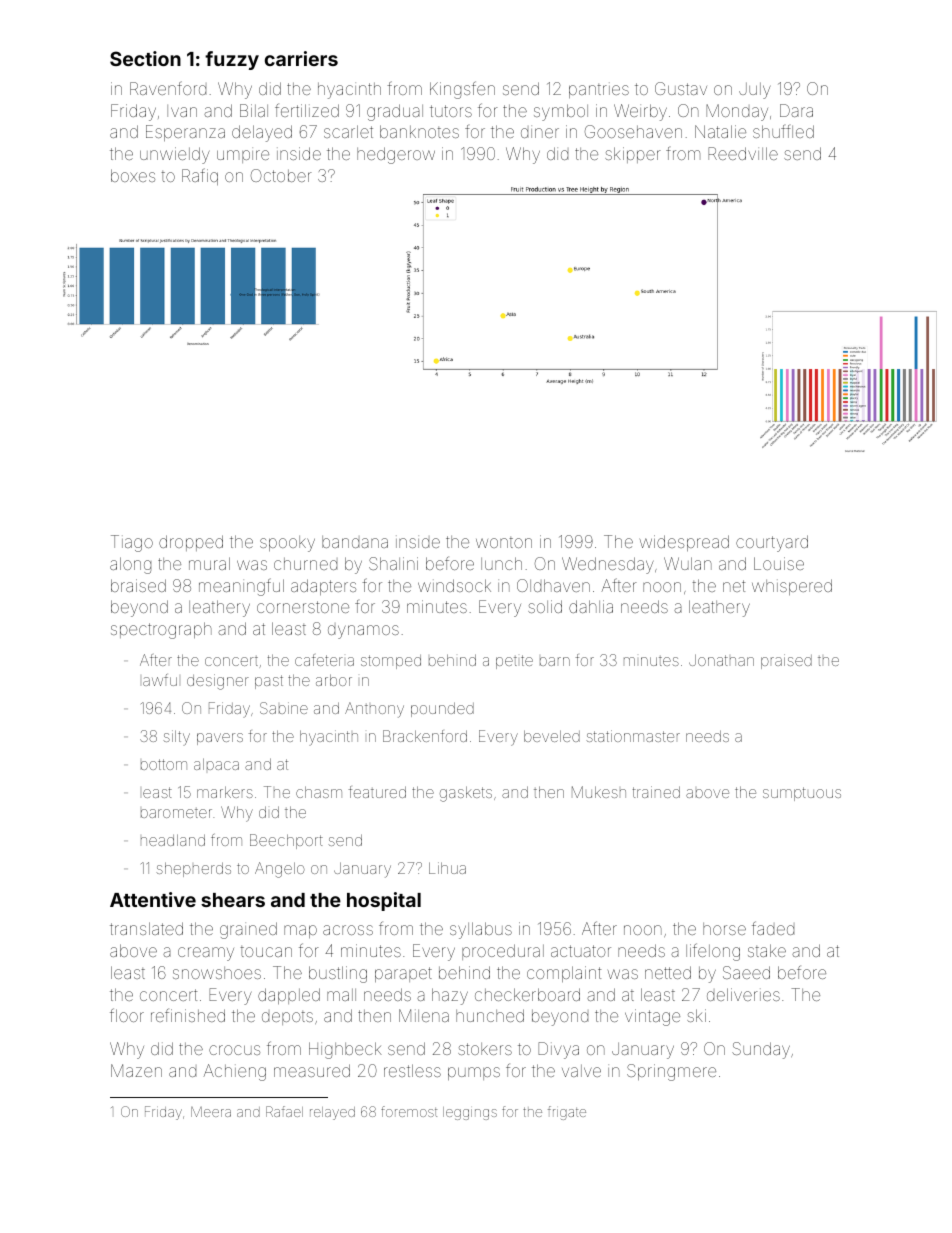 This screenshot has height=1233, width=952. What do you see at coordinates (393, 563) in the screenshot?
I see `Shalini` at bounding box center [393, 563].
